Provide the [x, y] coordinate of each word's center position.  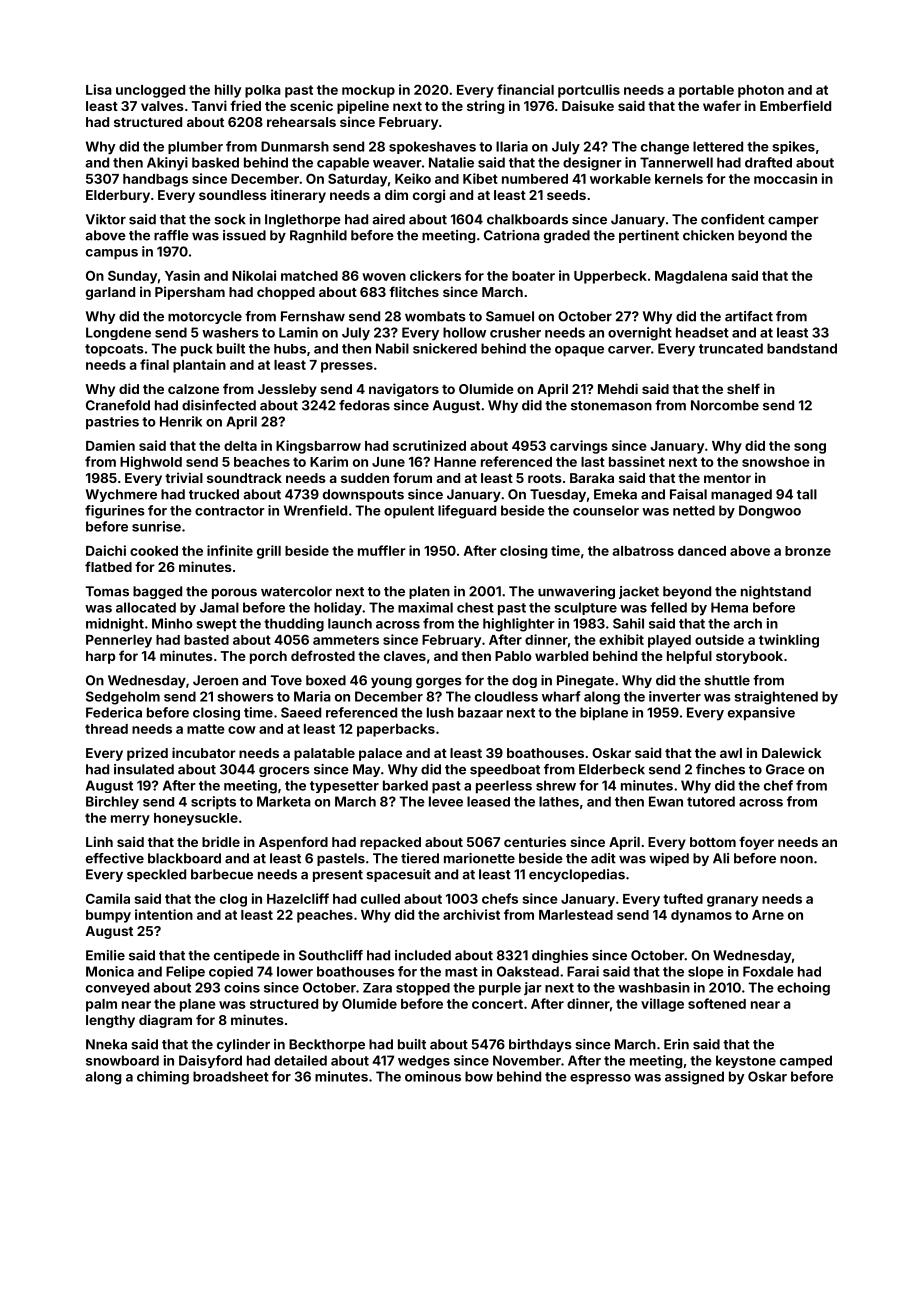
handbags [155, 180]
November [527, 1060]
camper [793, 222]
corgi [429, 196]
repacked [390, 843]
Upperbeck [610, 277]
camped [806, 1061]
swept [216, 625]
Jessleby [287, 390]
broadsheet [231, 1076]
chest [475, 607]
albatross [643, 551]
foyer [756, 843]
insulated [144, 769]
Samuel [510, 316]
